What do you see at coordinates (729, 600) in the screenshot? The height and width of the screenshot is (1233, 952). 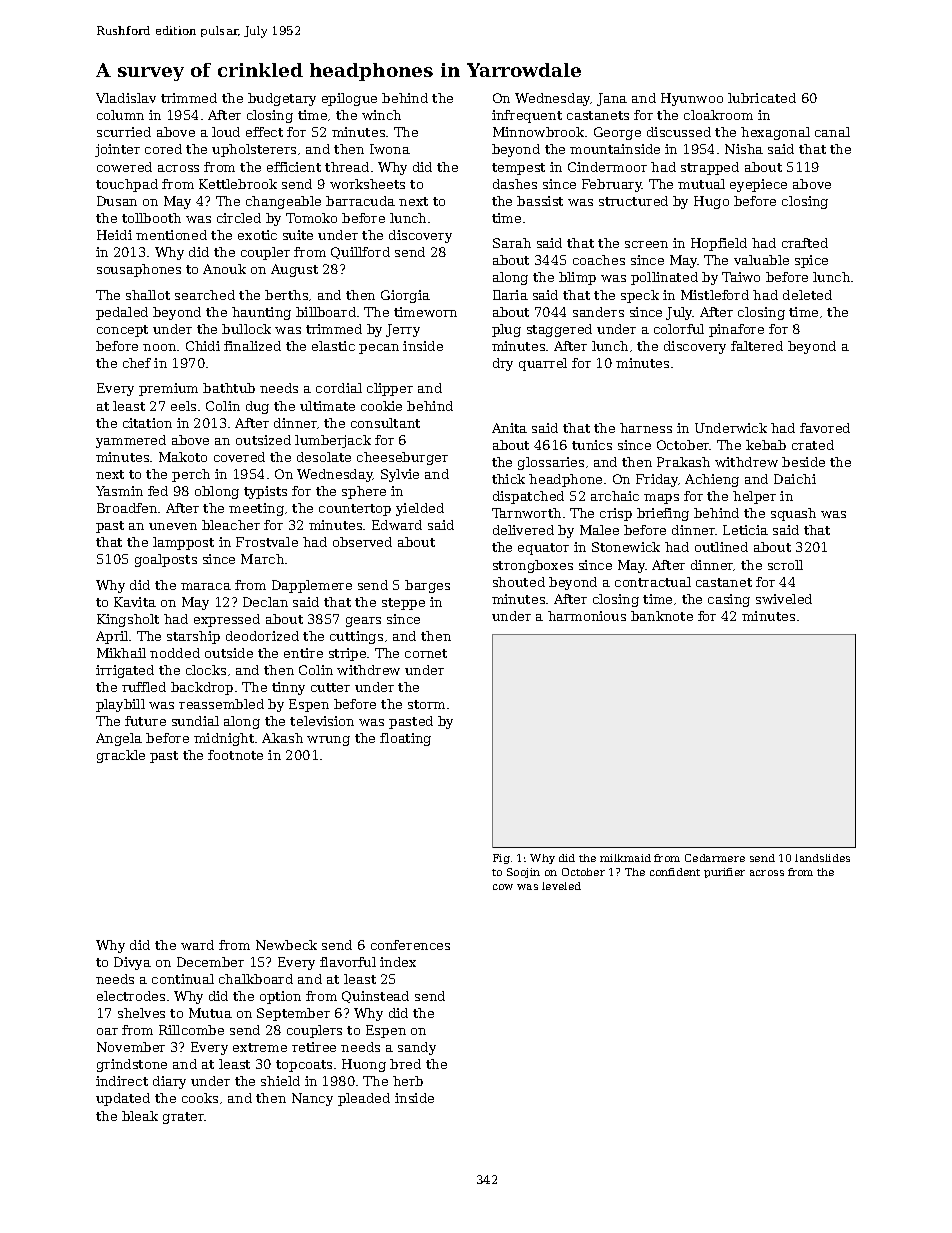 I see `casing` at bounding box center [729, 600].
